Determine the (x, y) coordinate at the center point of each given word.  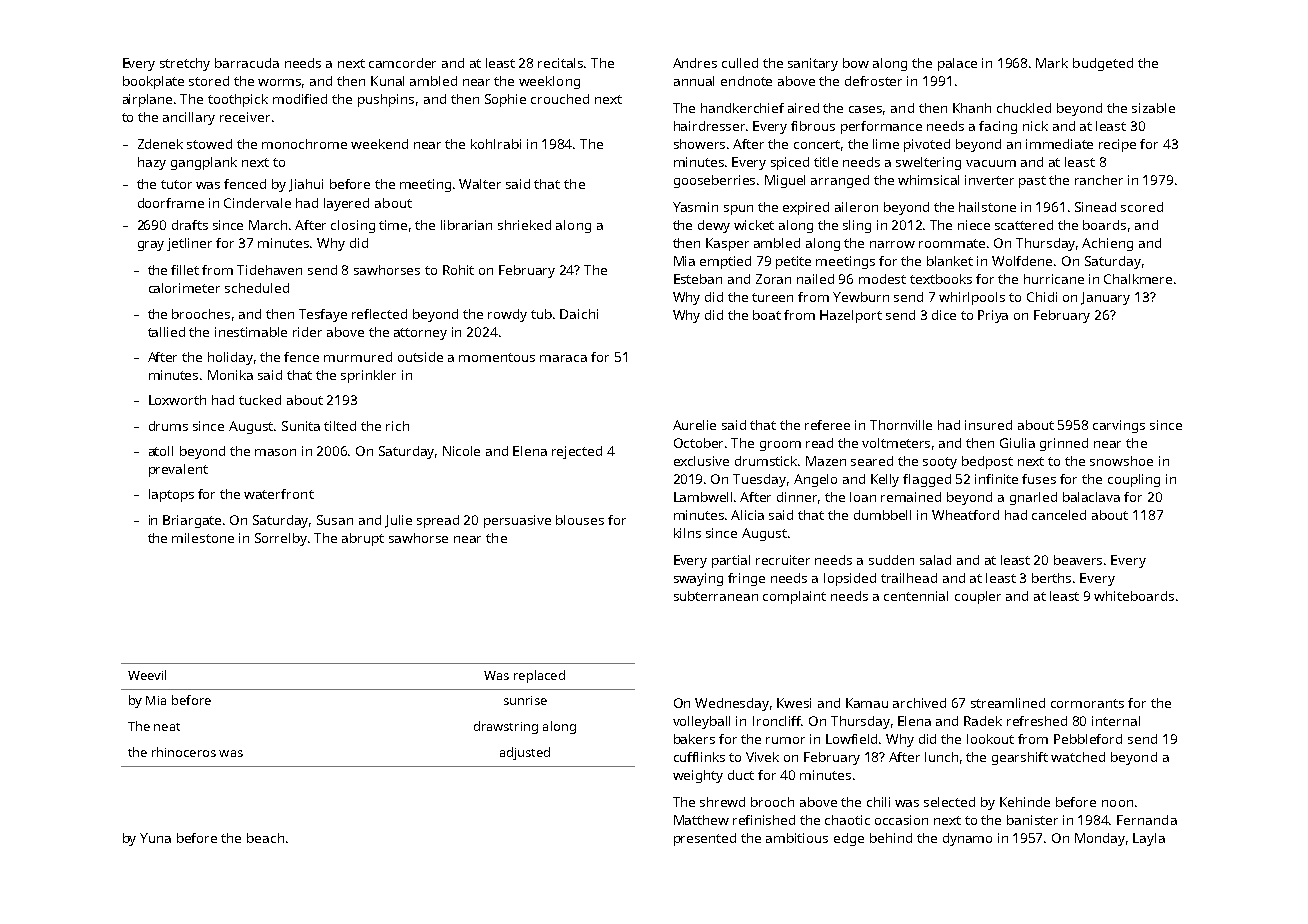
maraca (563, 358)
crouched (560, 99)
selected (949, 802)
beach (265, 838)
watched (1078, 757)
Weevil (147, 675)
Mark (1052, 63)
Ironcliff (777, 721)
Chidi (1042, 297)
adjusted (525, 753)
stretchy (185, 64)
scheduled (257, 288)
